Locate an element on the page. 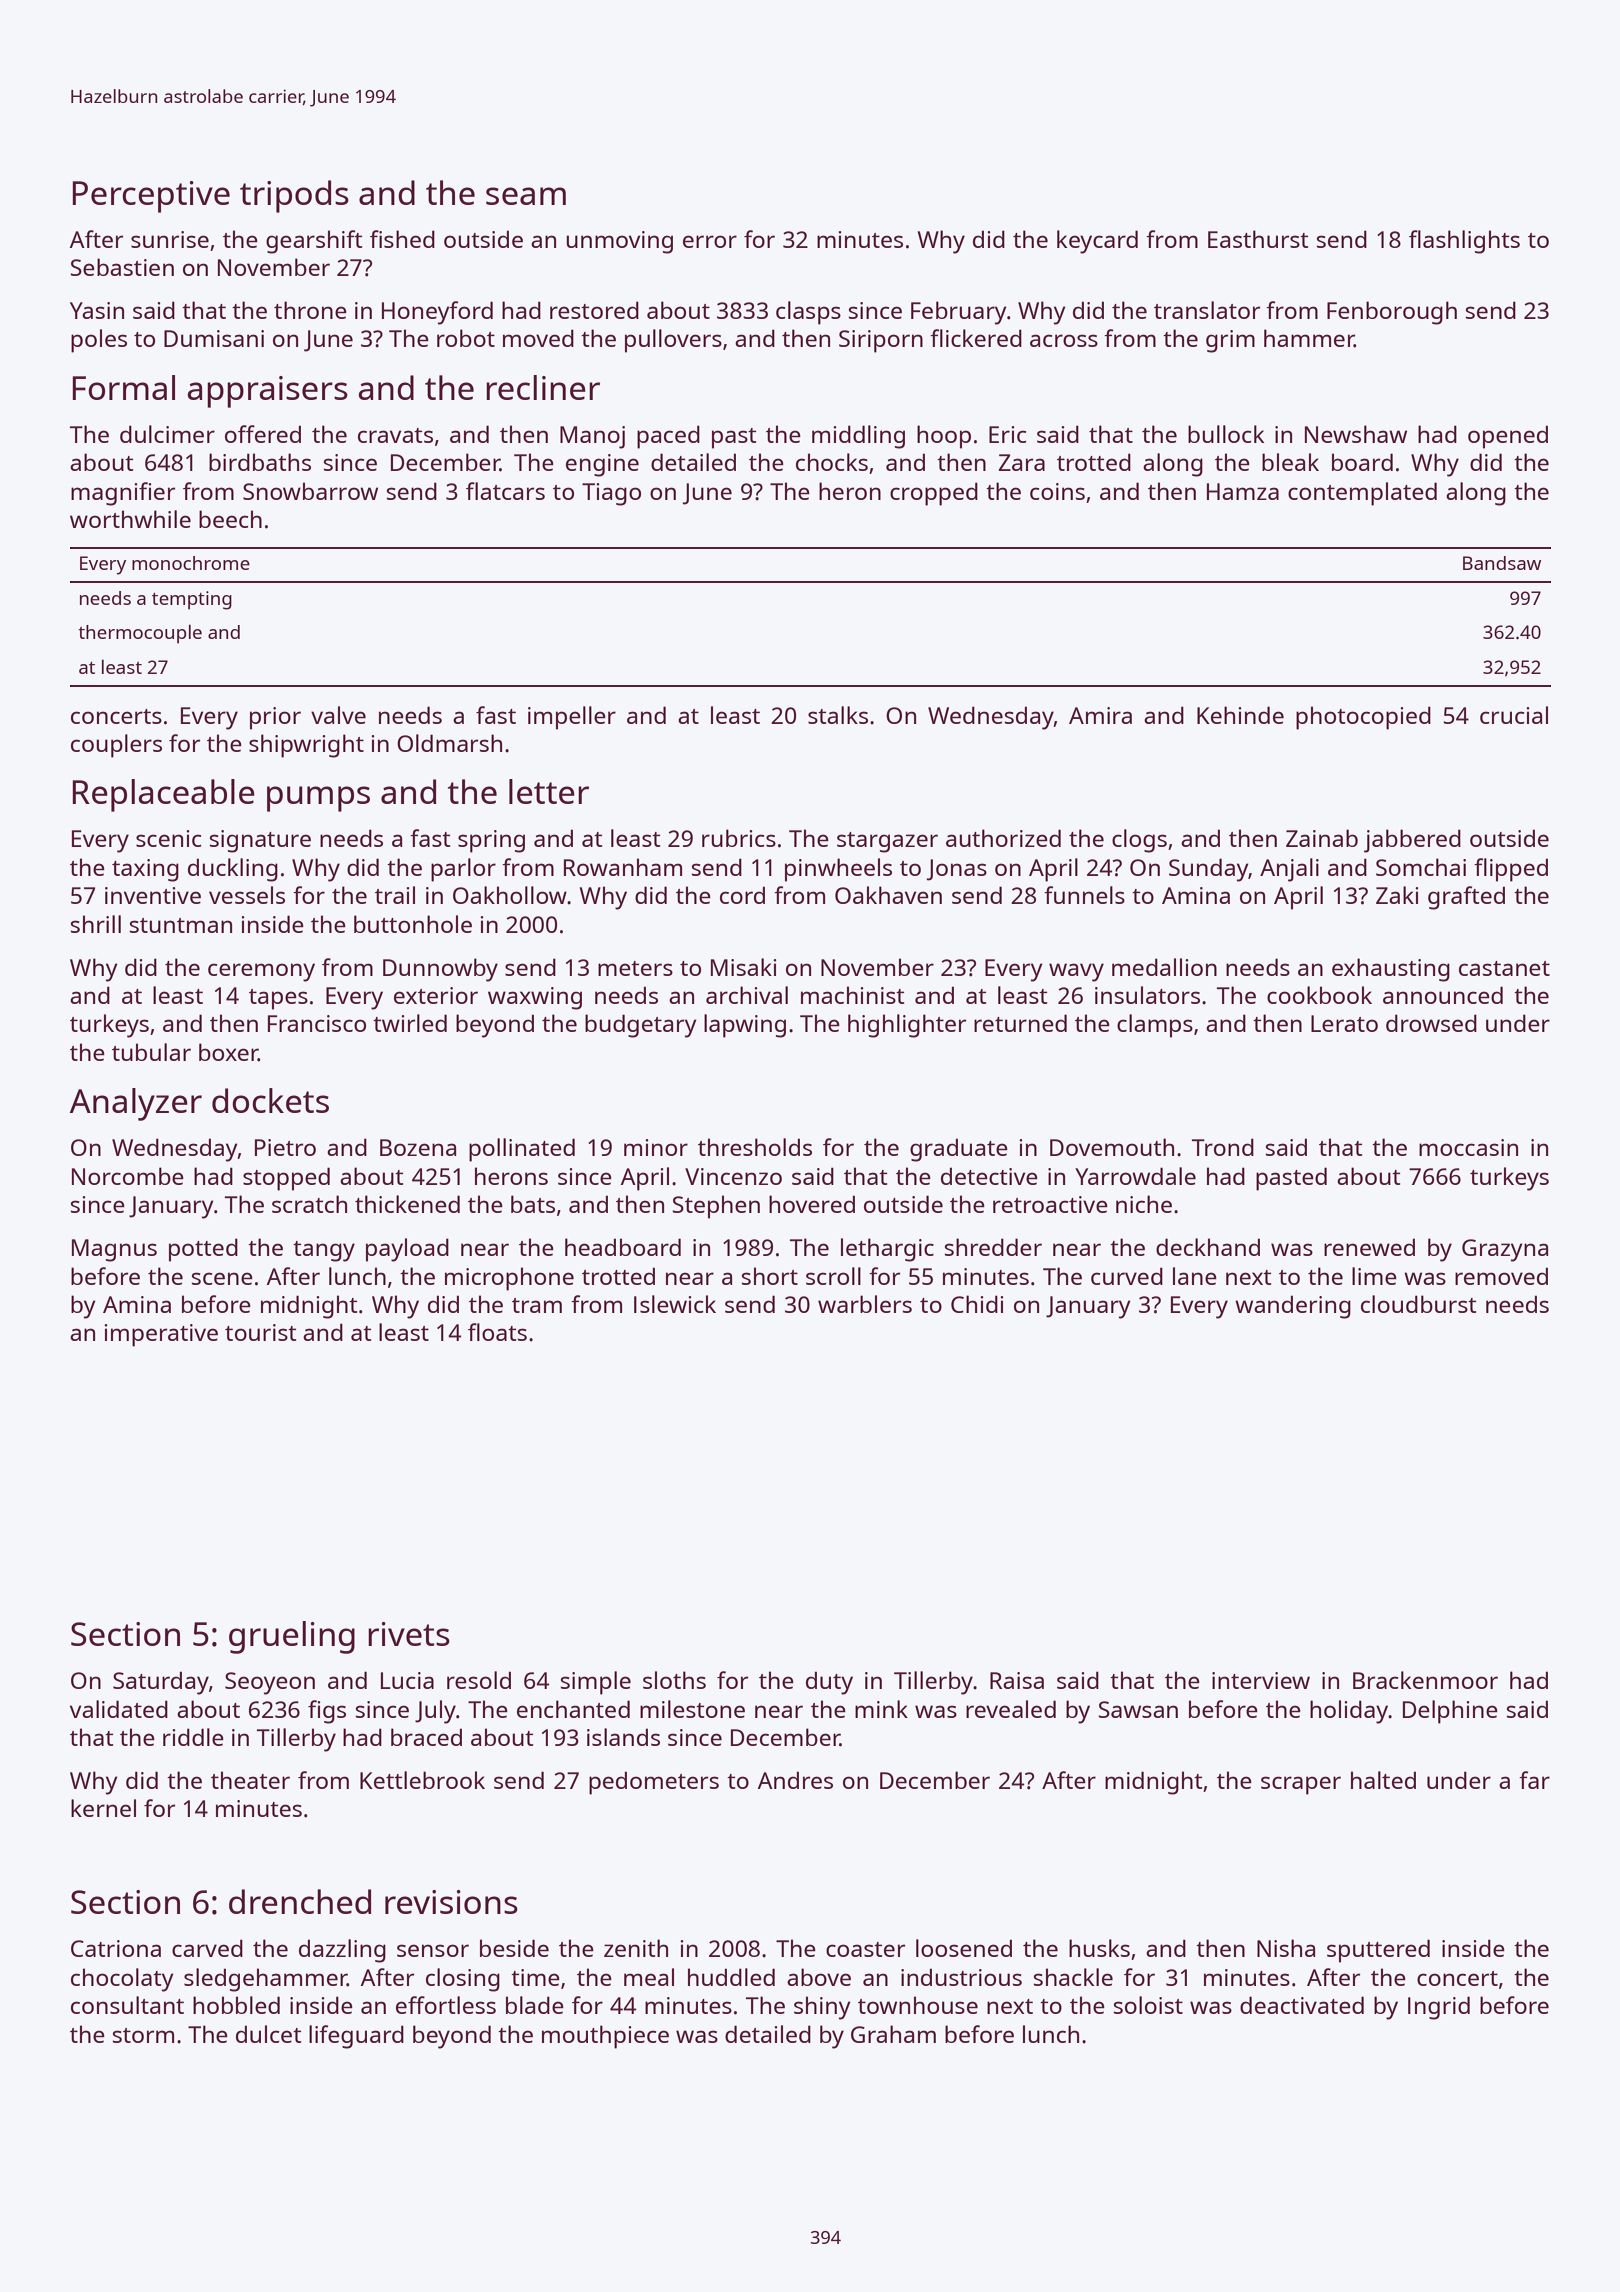  warblers is located at coordinates (865, 1304).
